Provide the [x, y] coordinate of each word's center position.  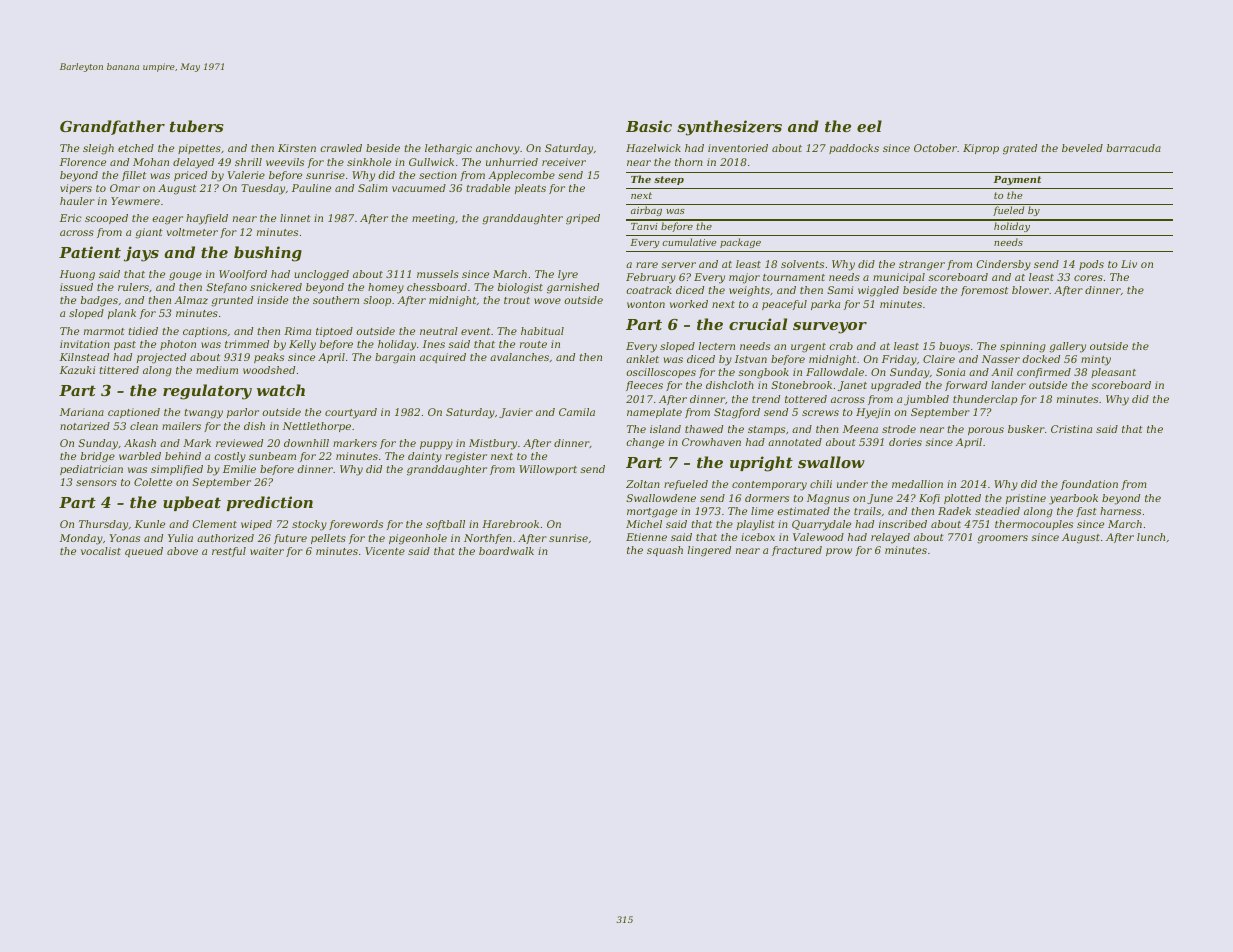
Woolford [243, 275]
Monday [81, 539]
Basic [649, 126]
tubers [197, 126]
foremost [984, 291]
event [475, 331]
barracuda [1134, 148]
